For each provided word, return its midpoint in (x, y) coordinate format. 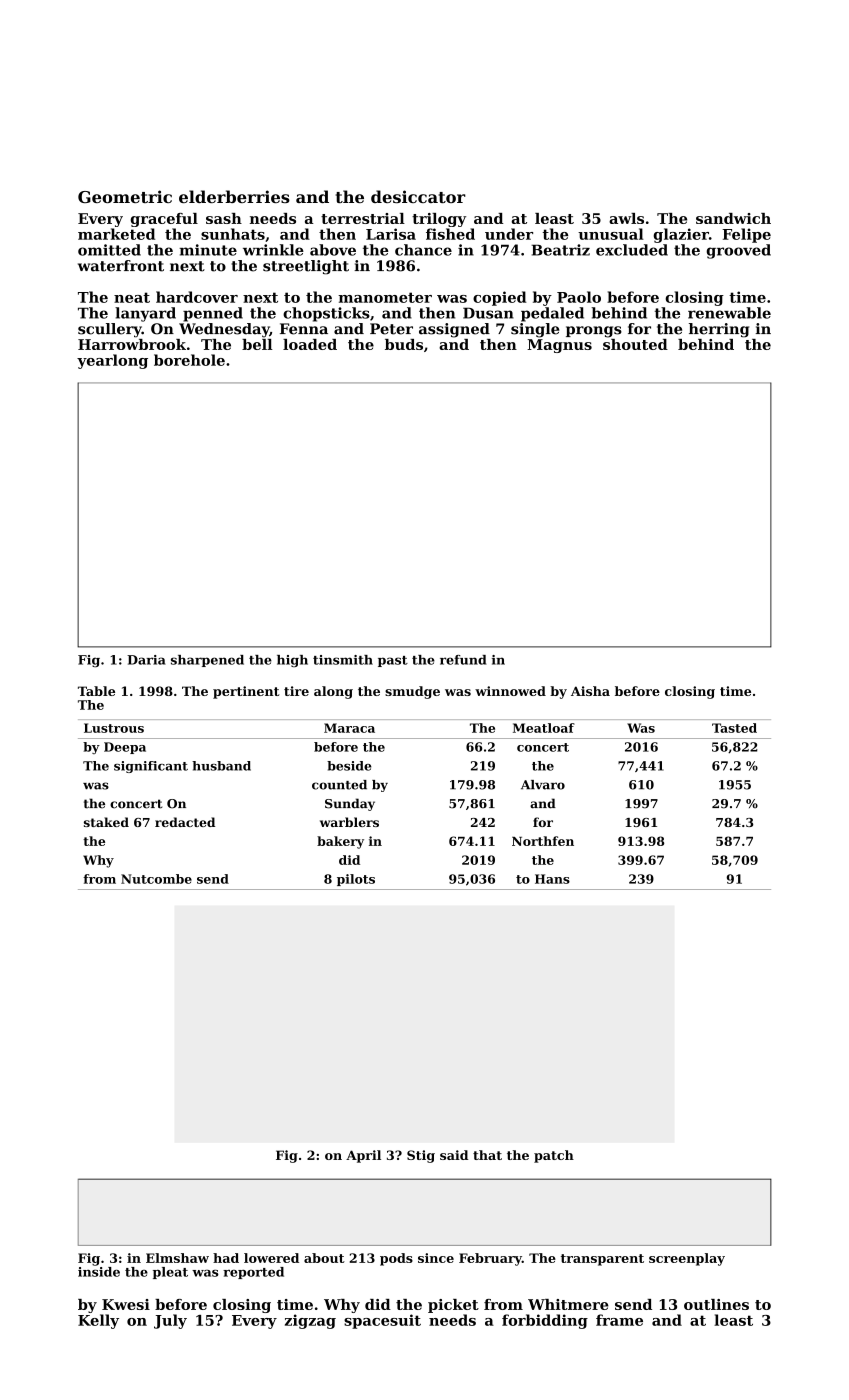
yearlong (112, 361)
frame (619, 1320)
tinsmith (343, 660)
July (170, 1321)
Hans (552, 879)
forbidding (545, 1321)
